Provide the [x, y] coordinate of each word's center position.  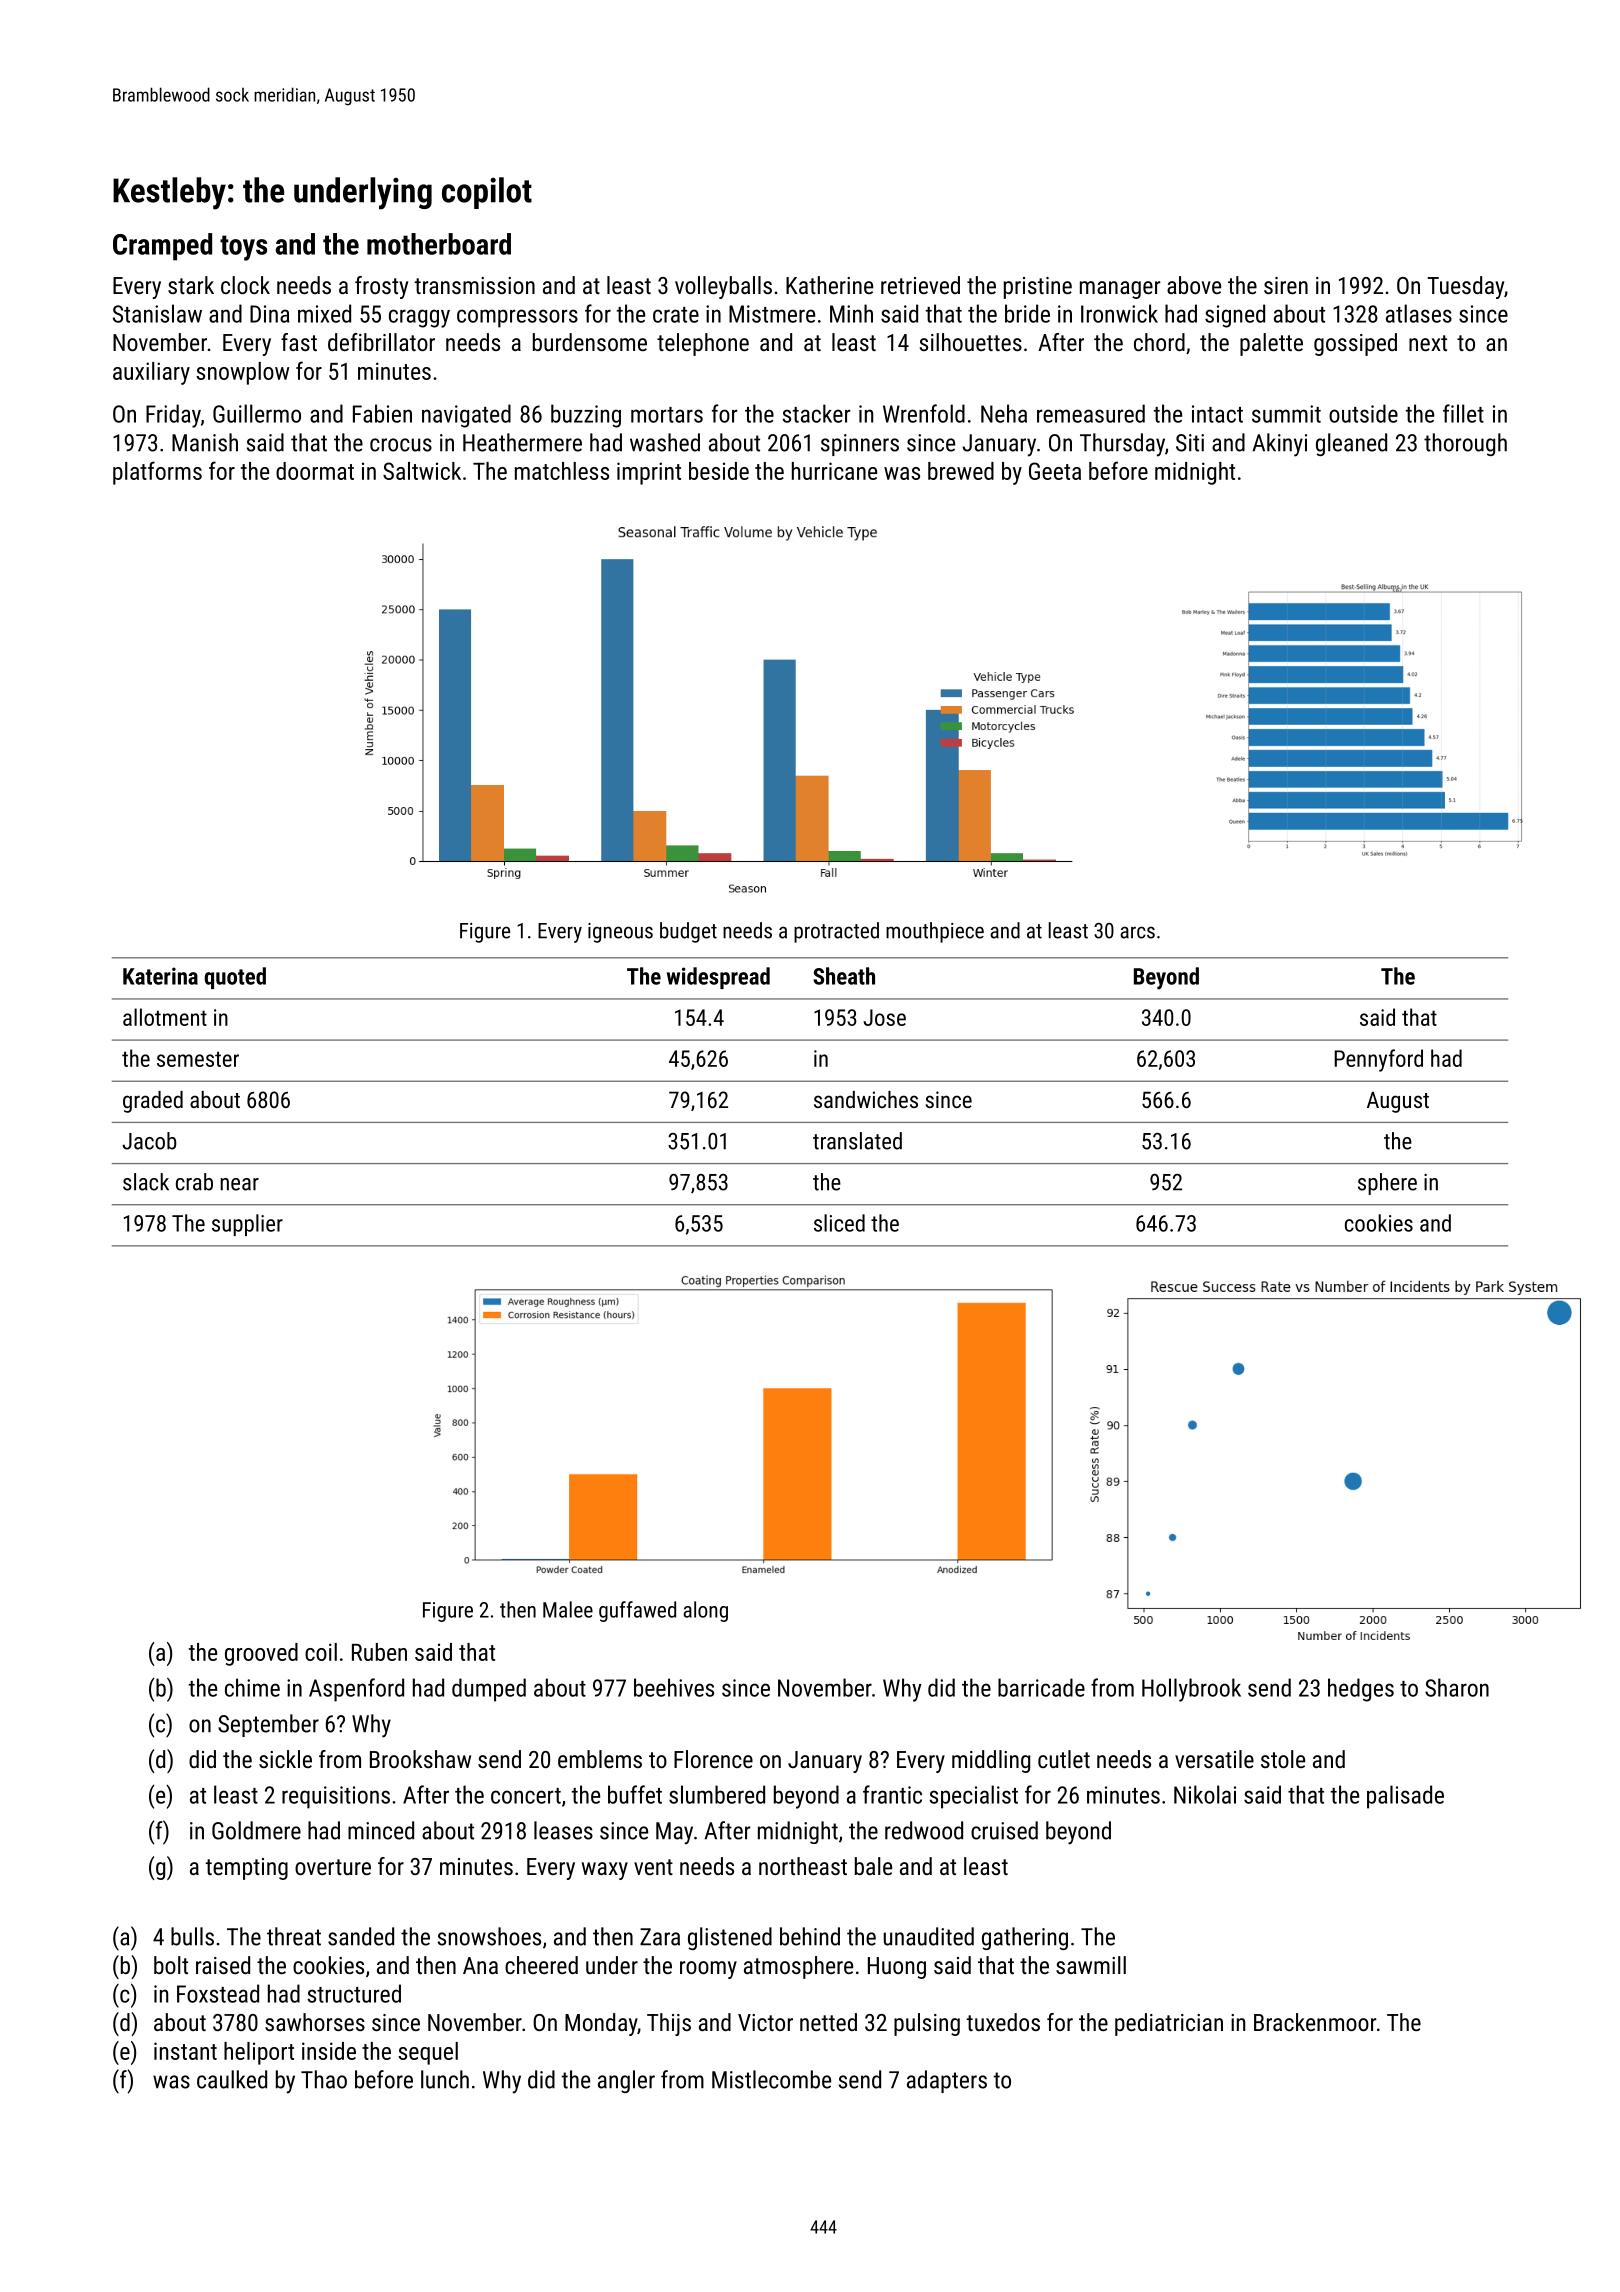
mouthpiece [935, 932]
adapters [947, 2081]
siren [1286, 285]
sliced [839, 1223]
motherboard [439, 244]
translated [857, 1141]
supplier [247, 1225]
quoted [235, 978]
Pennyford [1378, 1060]
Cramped [162, 247]
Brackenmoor [1315, 2022]
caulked [232, 2079]
